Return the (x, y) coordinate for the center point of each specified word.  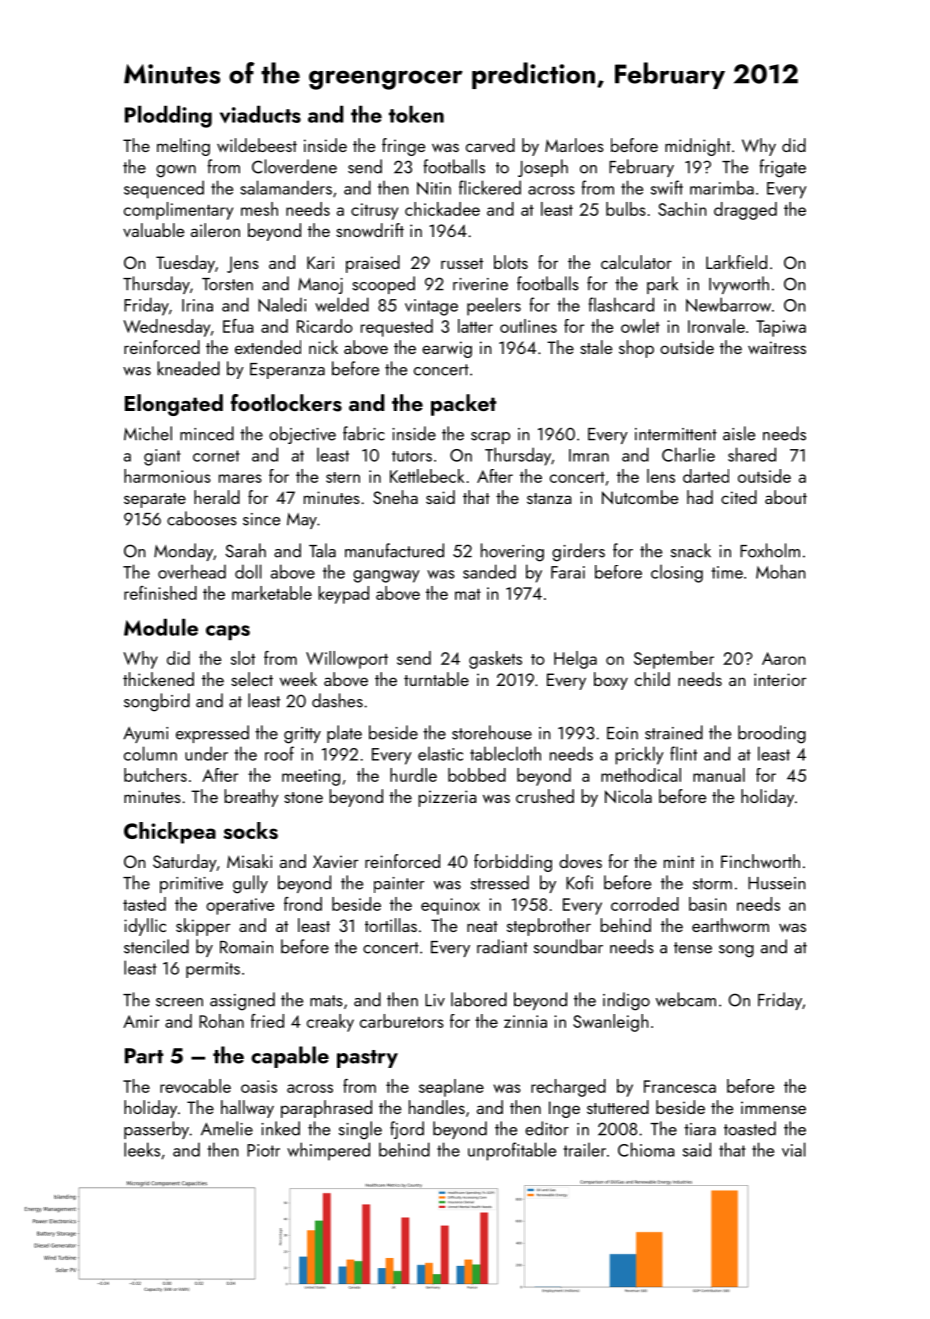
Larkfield (736, 262)
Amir (141, 1021)
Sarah (245, 550)
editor (547, 1128)
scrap (490, 438)
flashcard (621, 304)
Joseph (543, 168)
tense (693, 948)
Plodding (168, 117)
